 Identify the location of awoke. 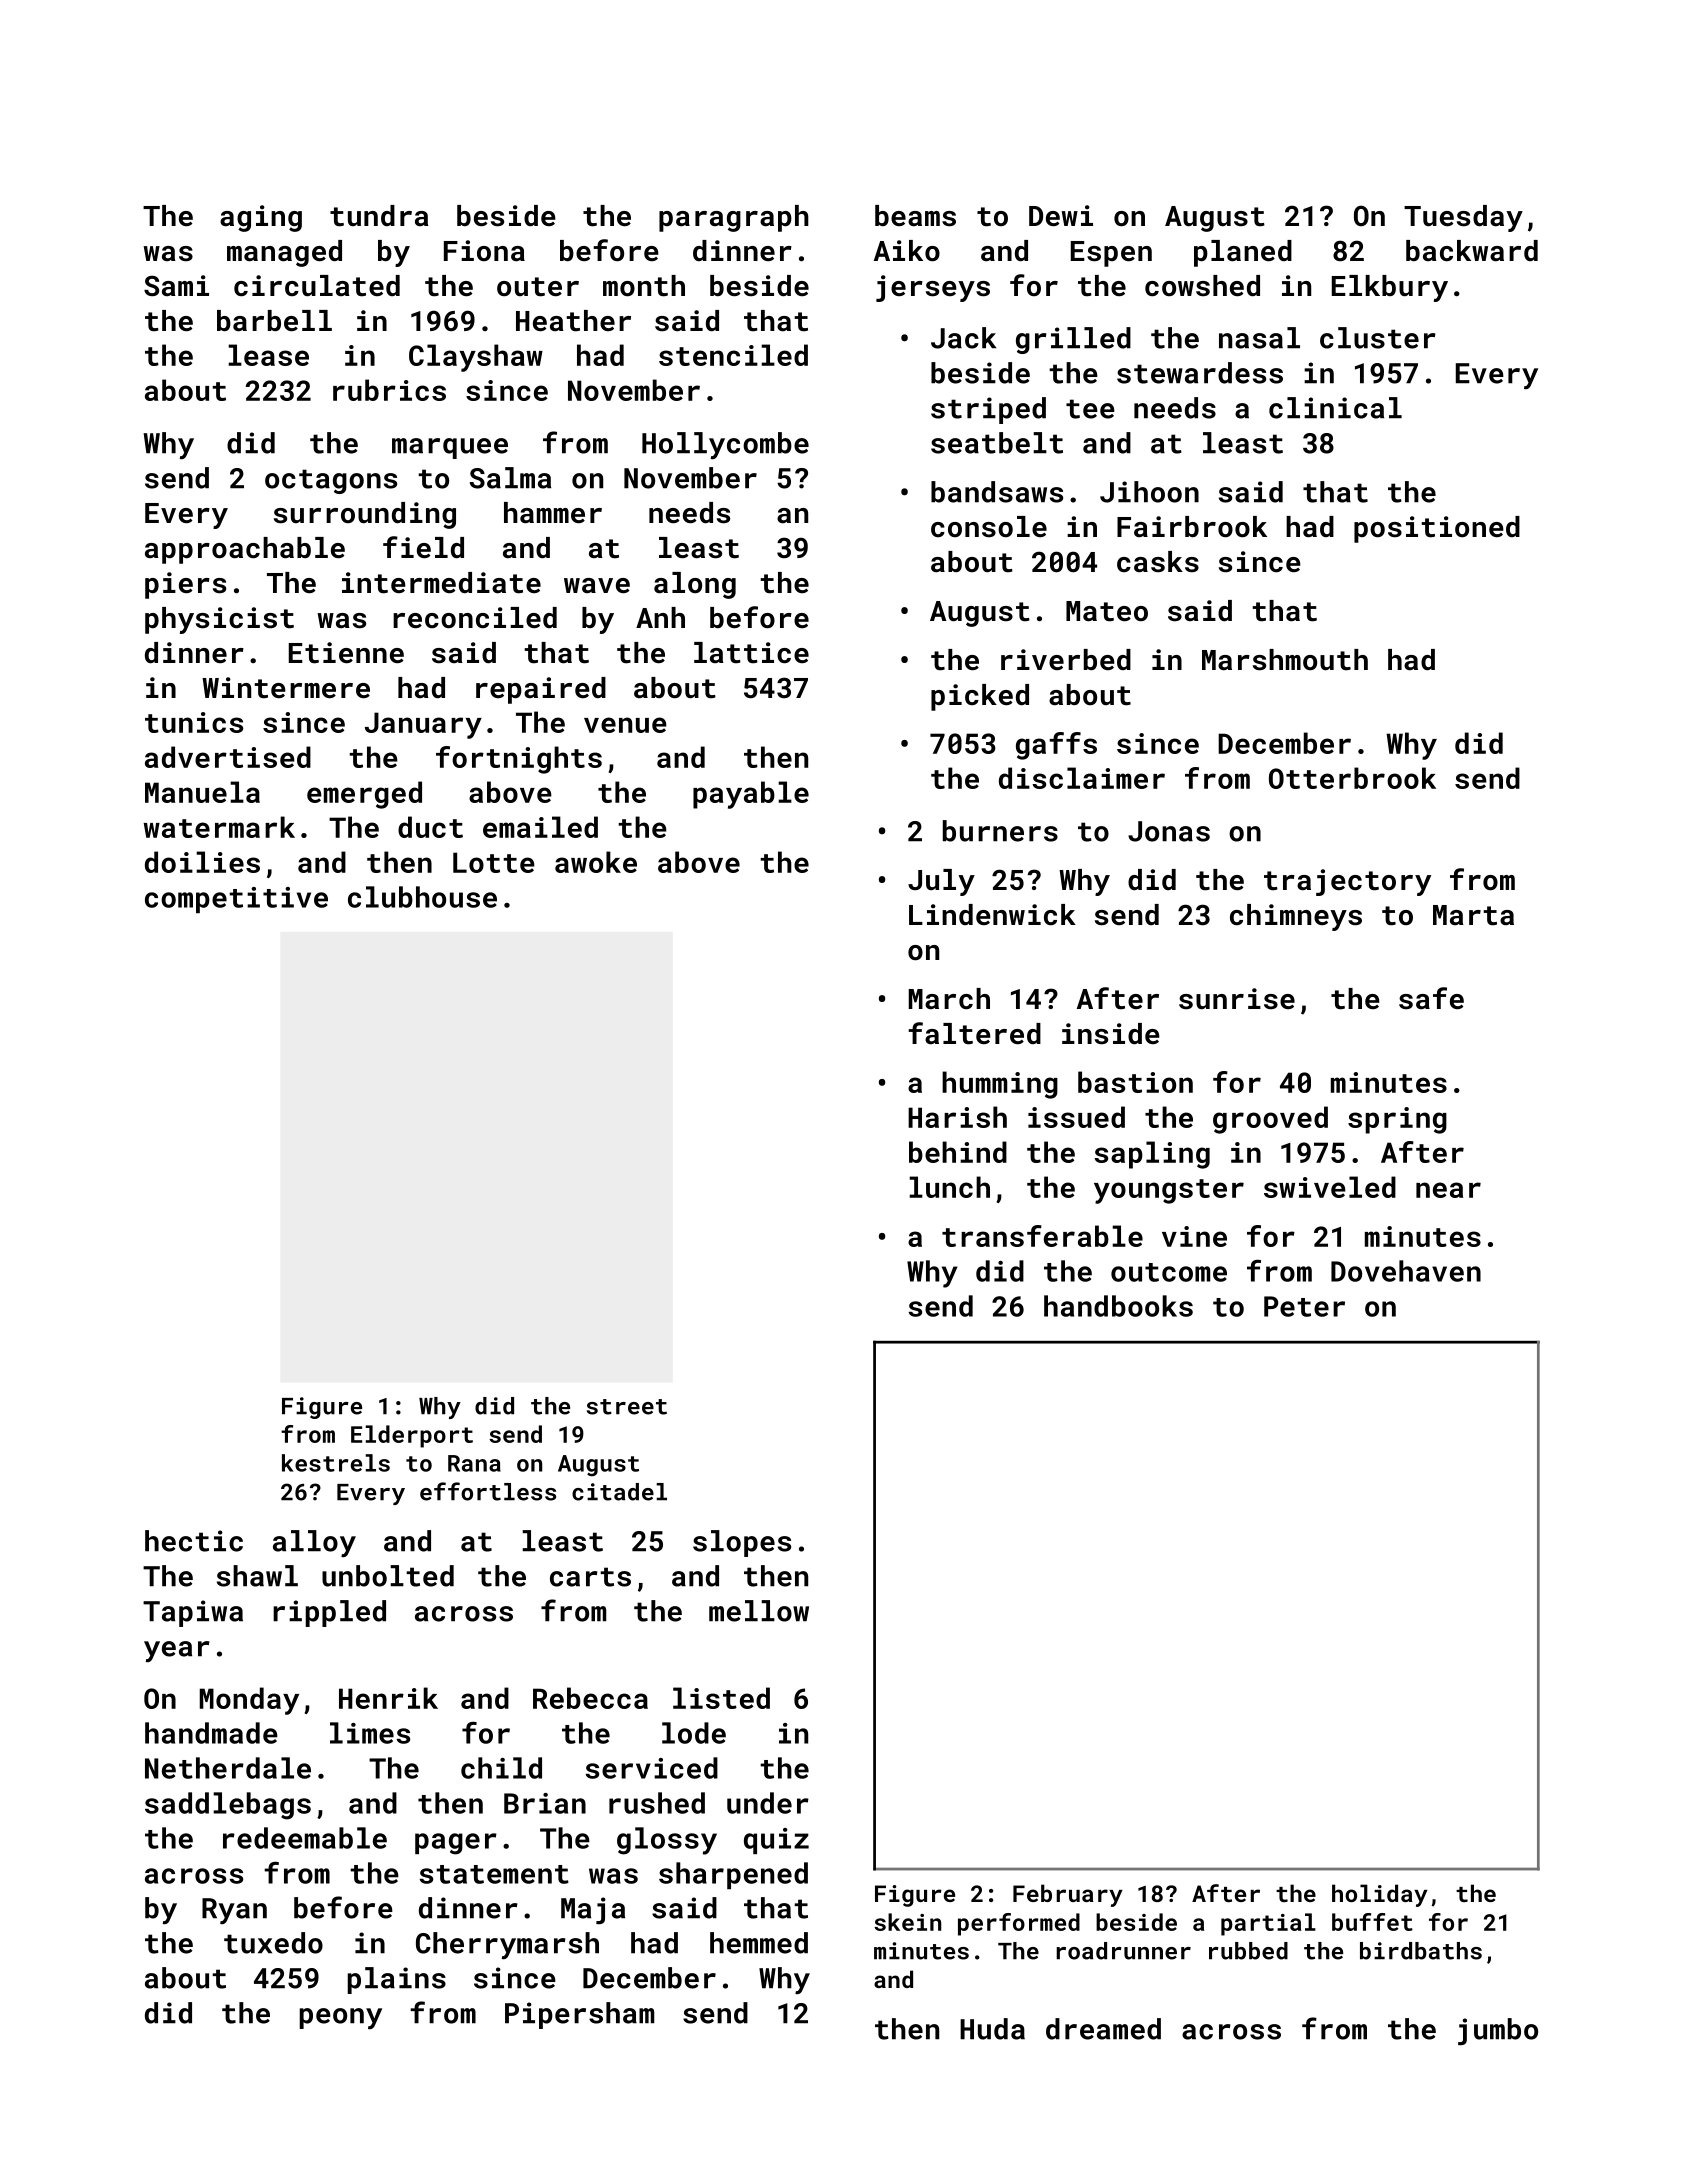
(596, 862).
